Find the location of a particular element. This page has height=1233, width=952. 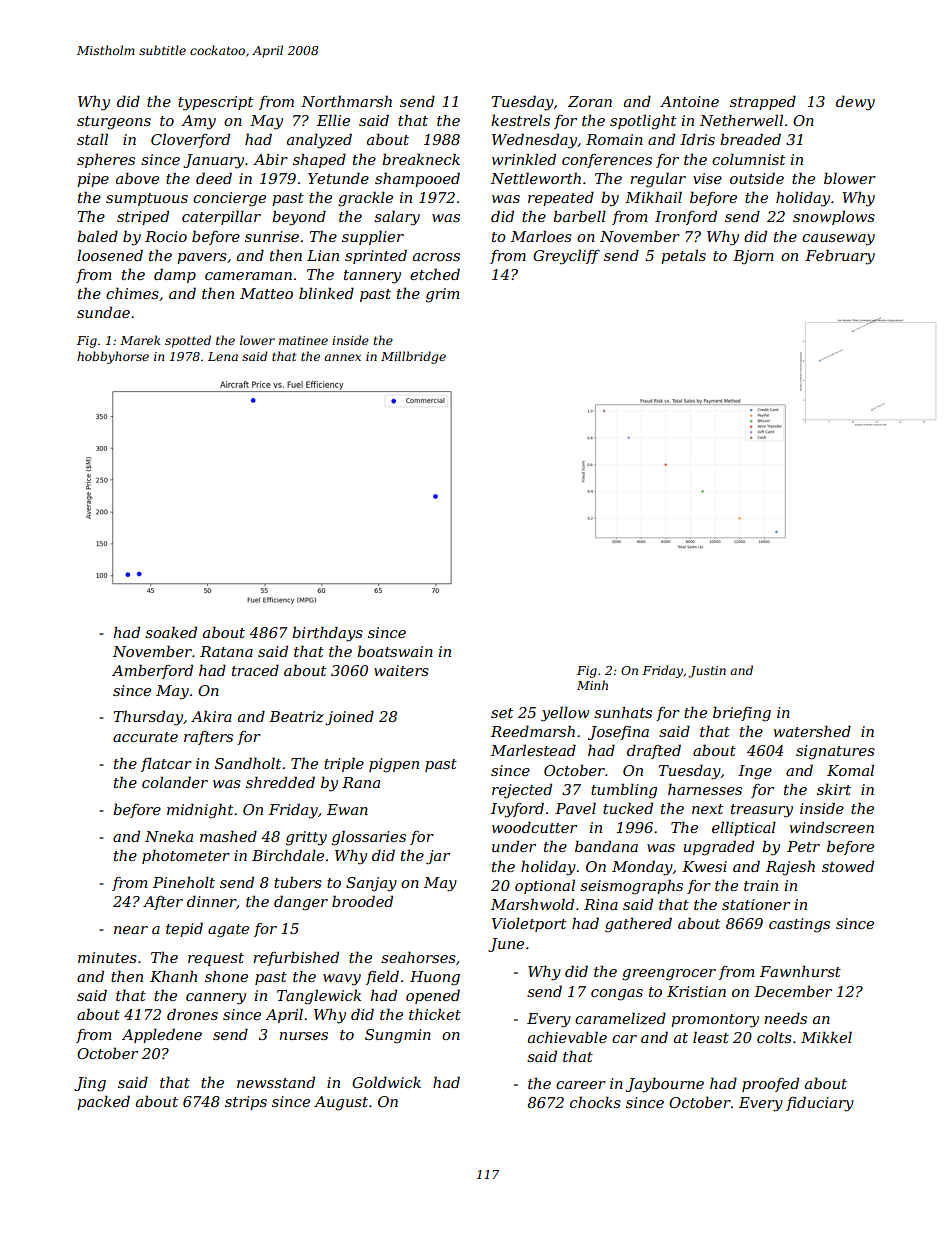

Marlestead is located at coordinates (533, 750).
